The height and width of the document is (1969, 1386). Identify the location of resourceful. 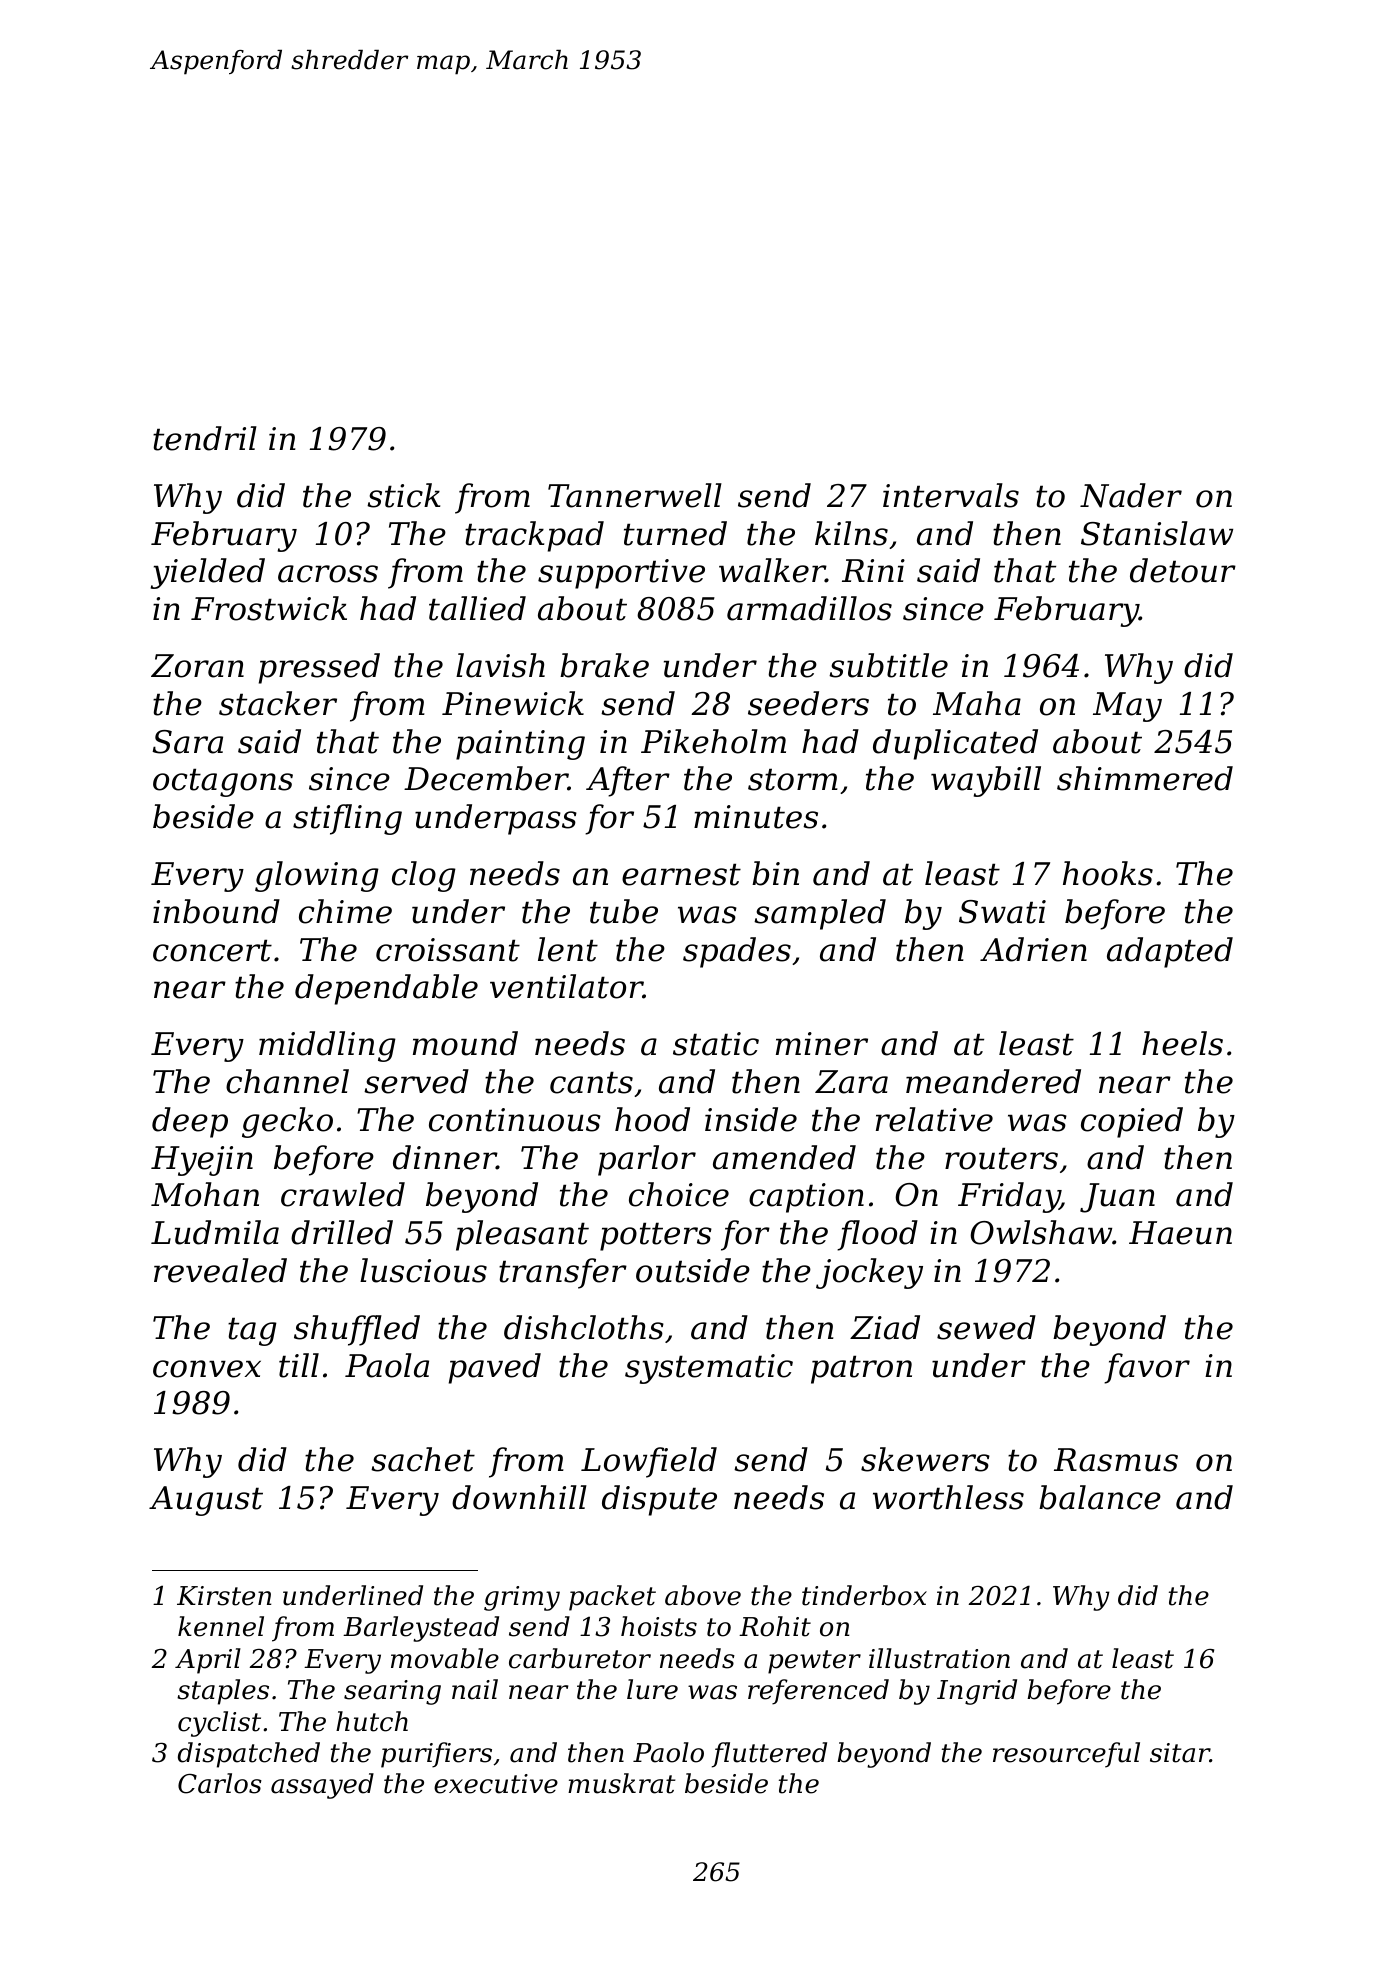
(1066, 1755).
